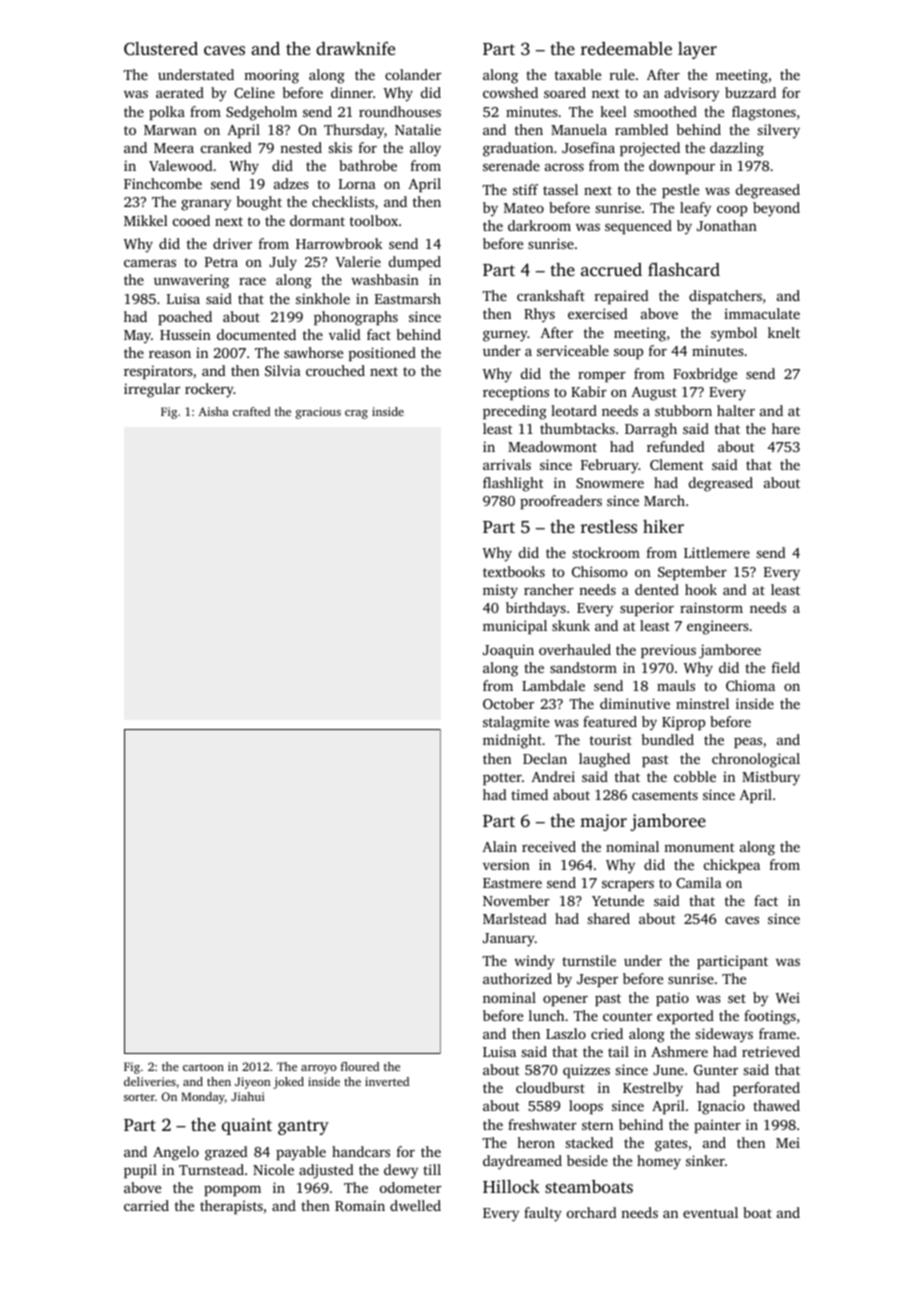  Describe the element at coordinates (413, 74) in the screenshot. I see `colander` at that location.
